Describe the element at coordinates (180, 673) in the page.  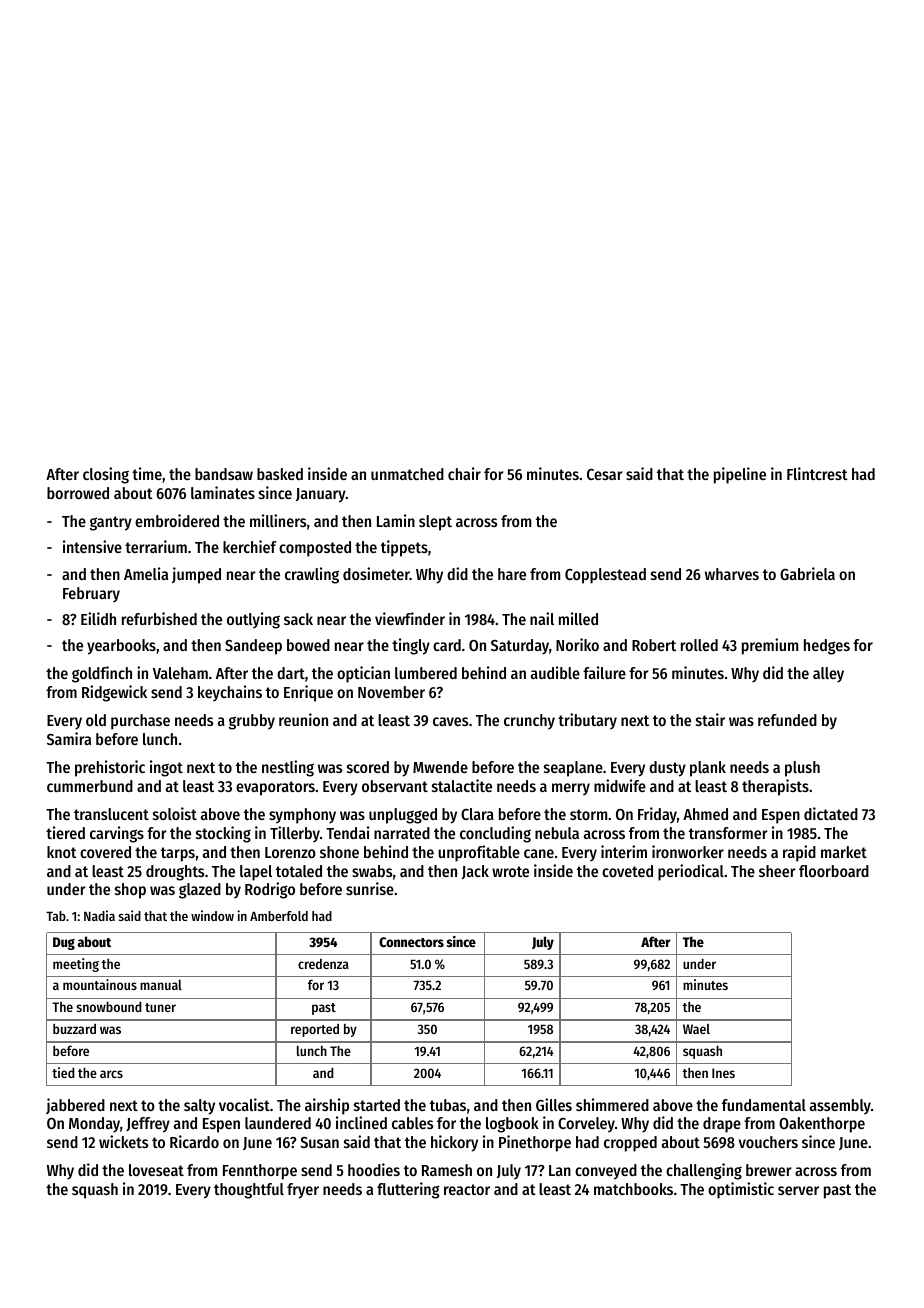
I see `Valeham` at that location.
